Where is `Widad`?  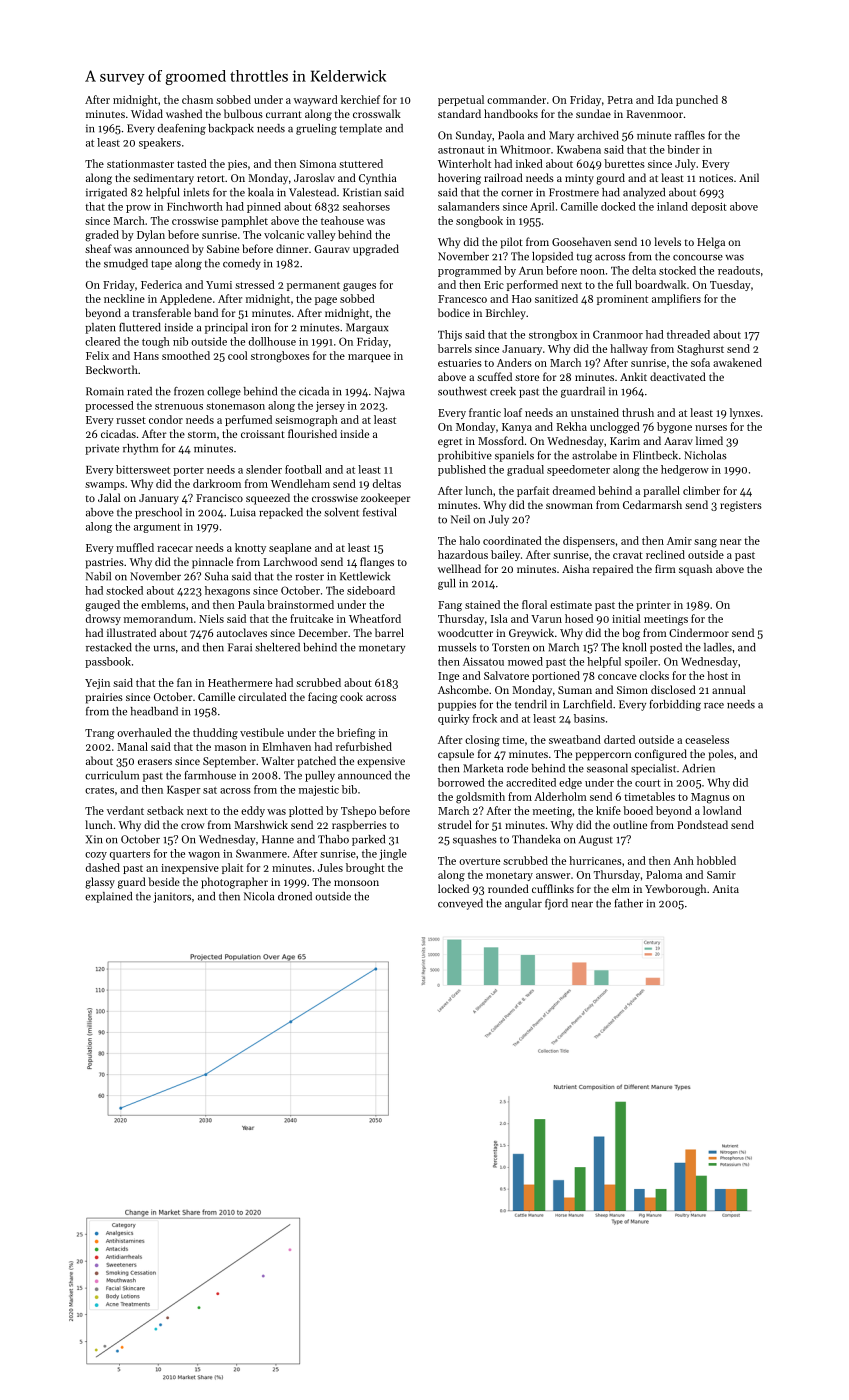 Widad is located at coordinates (147, 113).
